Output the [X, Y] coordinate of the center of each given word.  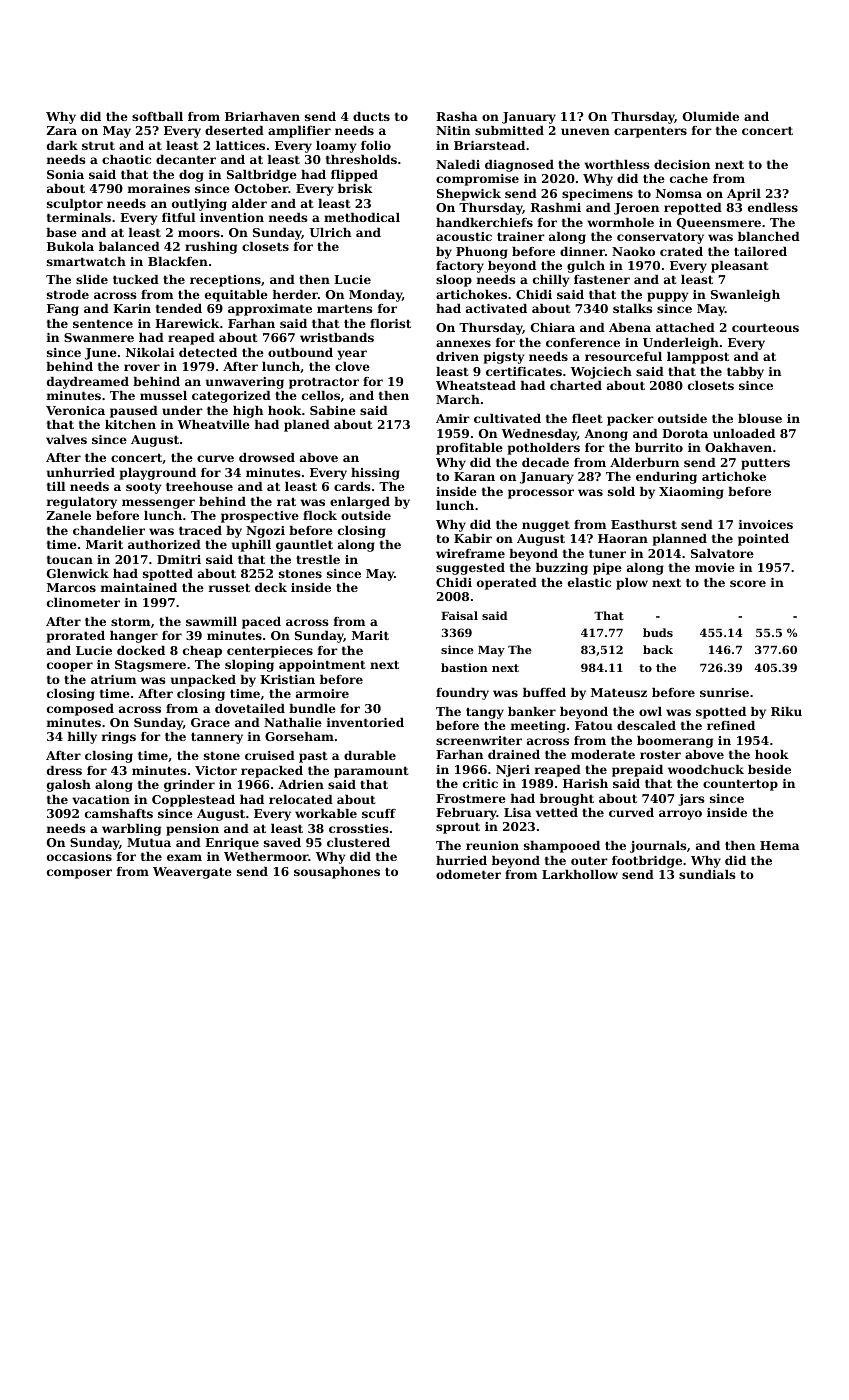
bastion [464, 667]
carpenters [650, 132]
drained [514, 754]
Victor [216, 770]
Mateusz [619, 692]
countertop [740, 785]
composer [79, 874]
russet [229, 587]
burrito [659, 447]
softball [157, 116]
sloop [454, 281]
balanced [129, 246]
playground [158, 474]
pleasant [740, 267]
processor [541, 494]
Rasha [456, 116]
